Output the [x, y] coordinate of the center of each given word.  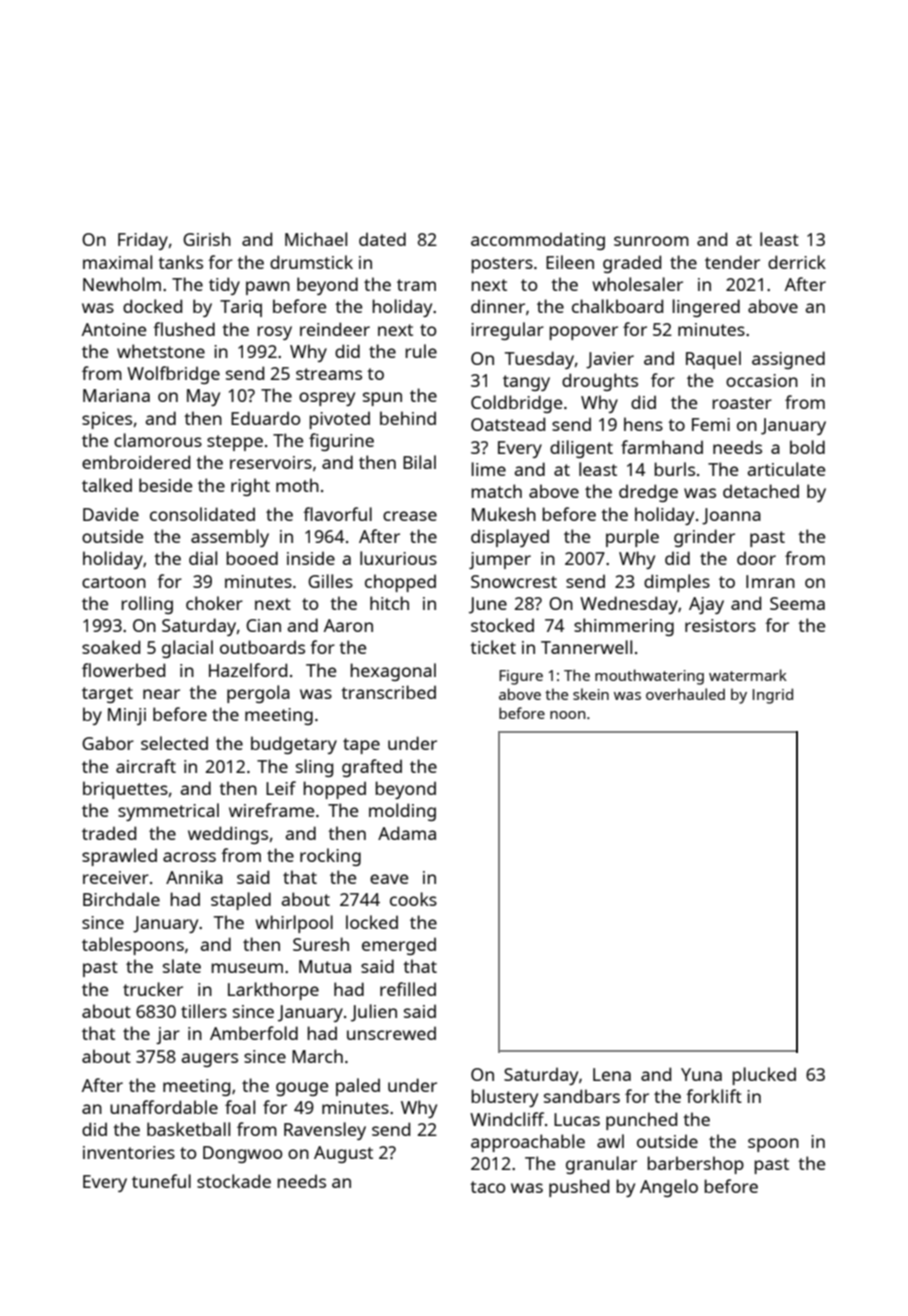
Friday [143, 241]
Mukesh [504, 514]
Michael [316, 239]
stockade [234, 1181]
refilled [408, 989]
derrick [797, 262]
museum [247, 968]
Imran [770, 581]
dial [203, 558]
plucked [764, 1076]
